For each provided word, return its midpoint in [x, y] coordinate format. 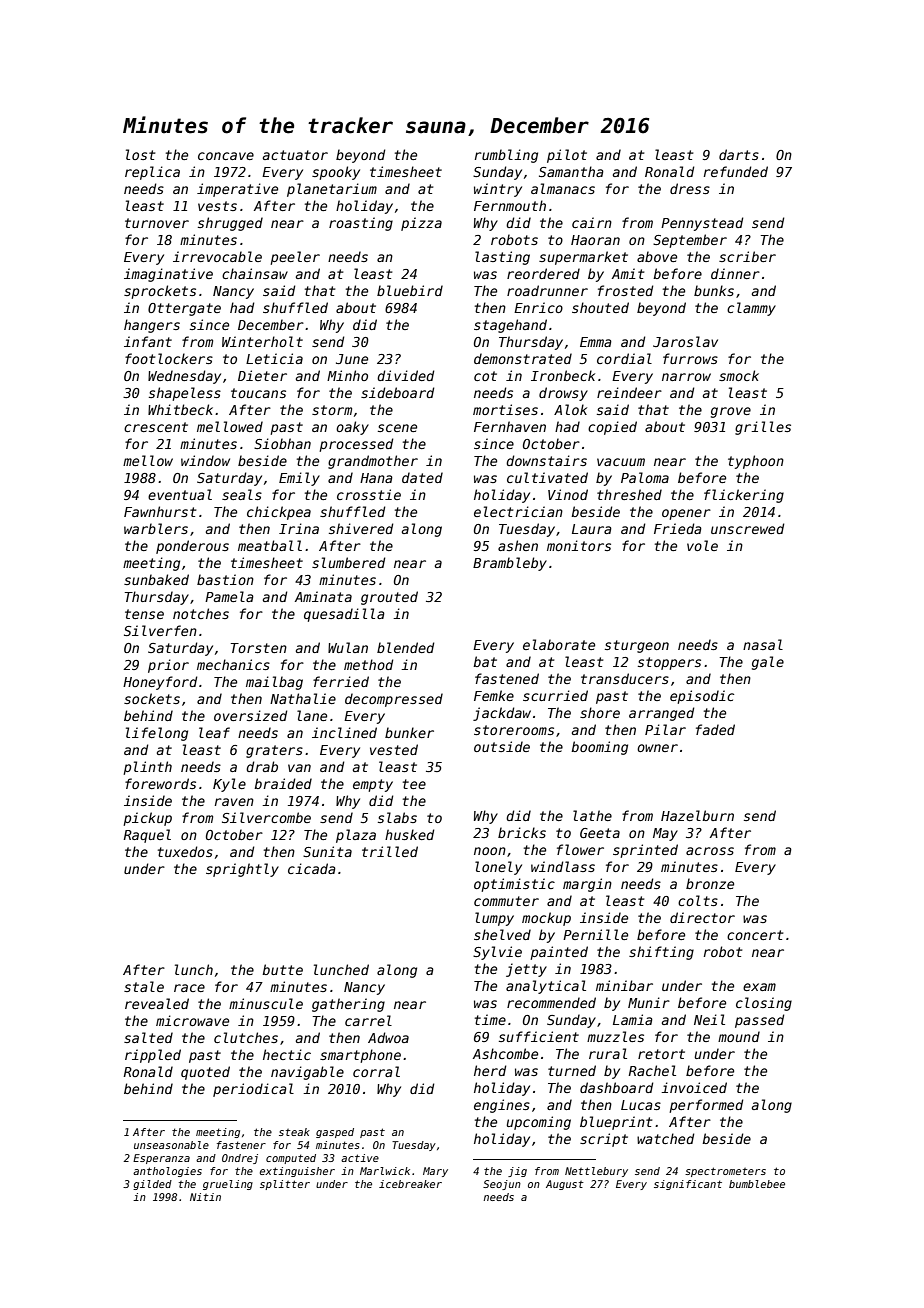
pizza [421, 224]
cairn [592, 222]
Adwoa [388, 1037]
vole [702, 545]
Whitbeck [180, 409]
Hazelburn [697, 815]
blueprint [616, 1123]
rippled [153, 1056]
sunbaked [156, 579]
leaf [214, 732]
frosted [625, 290]
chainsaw [255, 273]
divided [405, 375]
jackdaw [502, 714]
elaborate [559, 644]
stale [144, 986]
